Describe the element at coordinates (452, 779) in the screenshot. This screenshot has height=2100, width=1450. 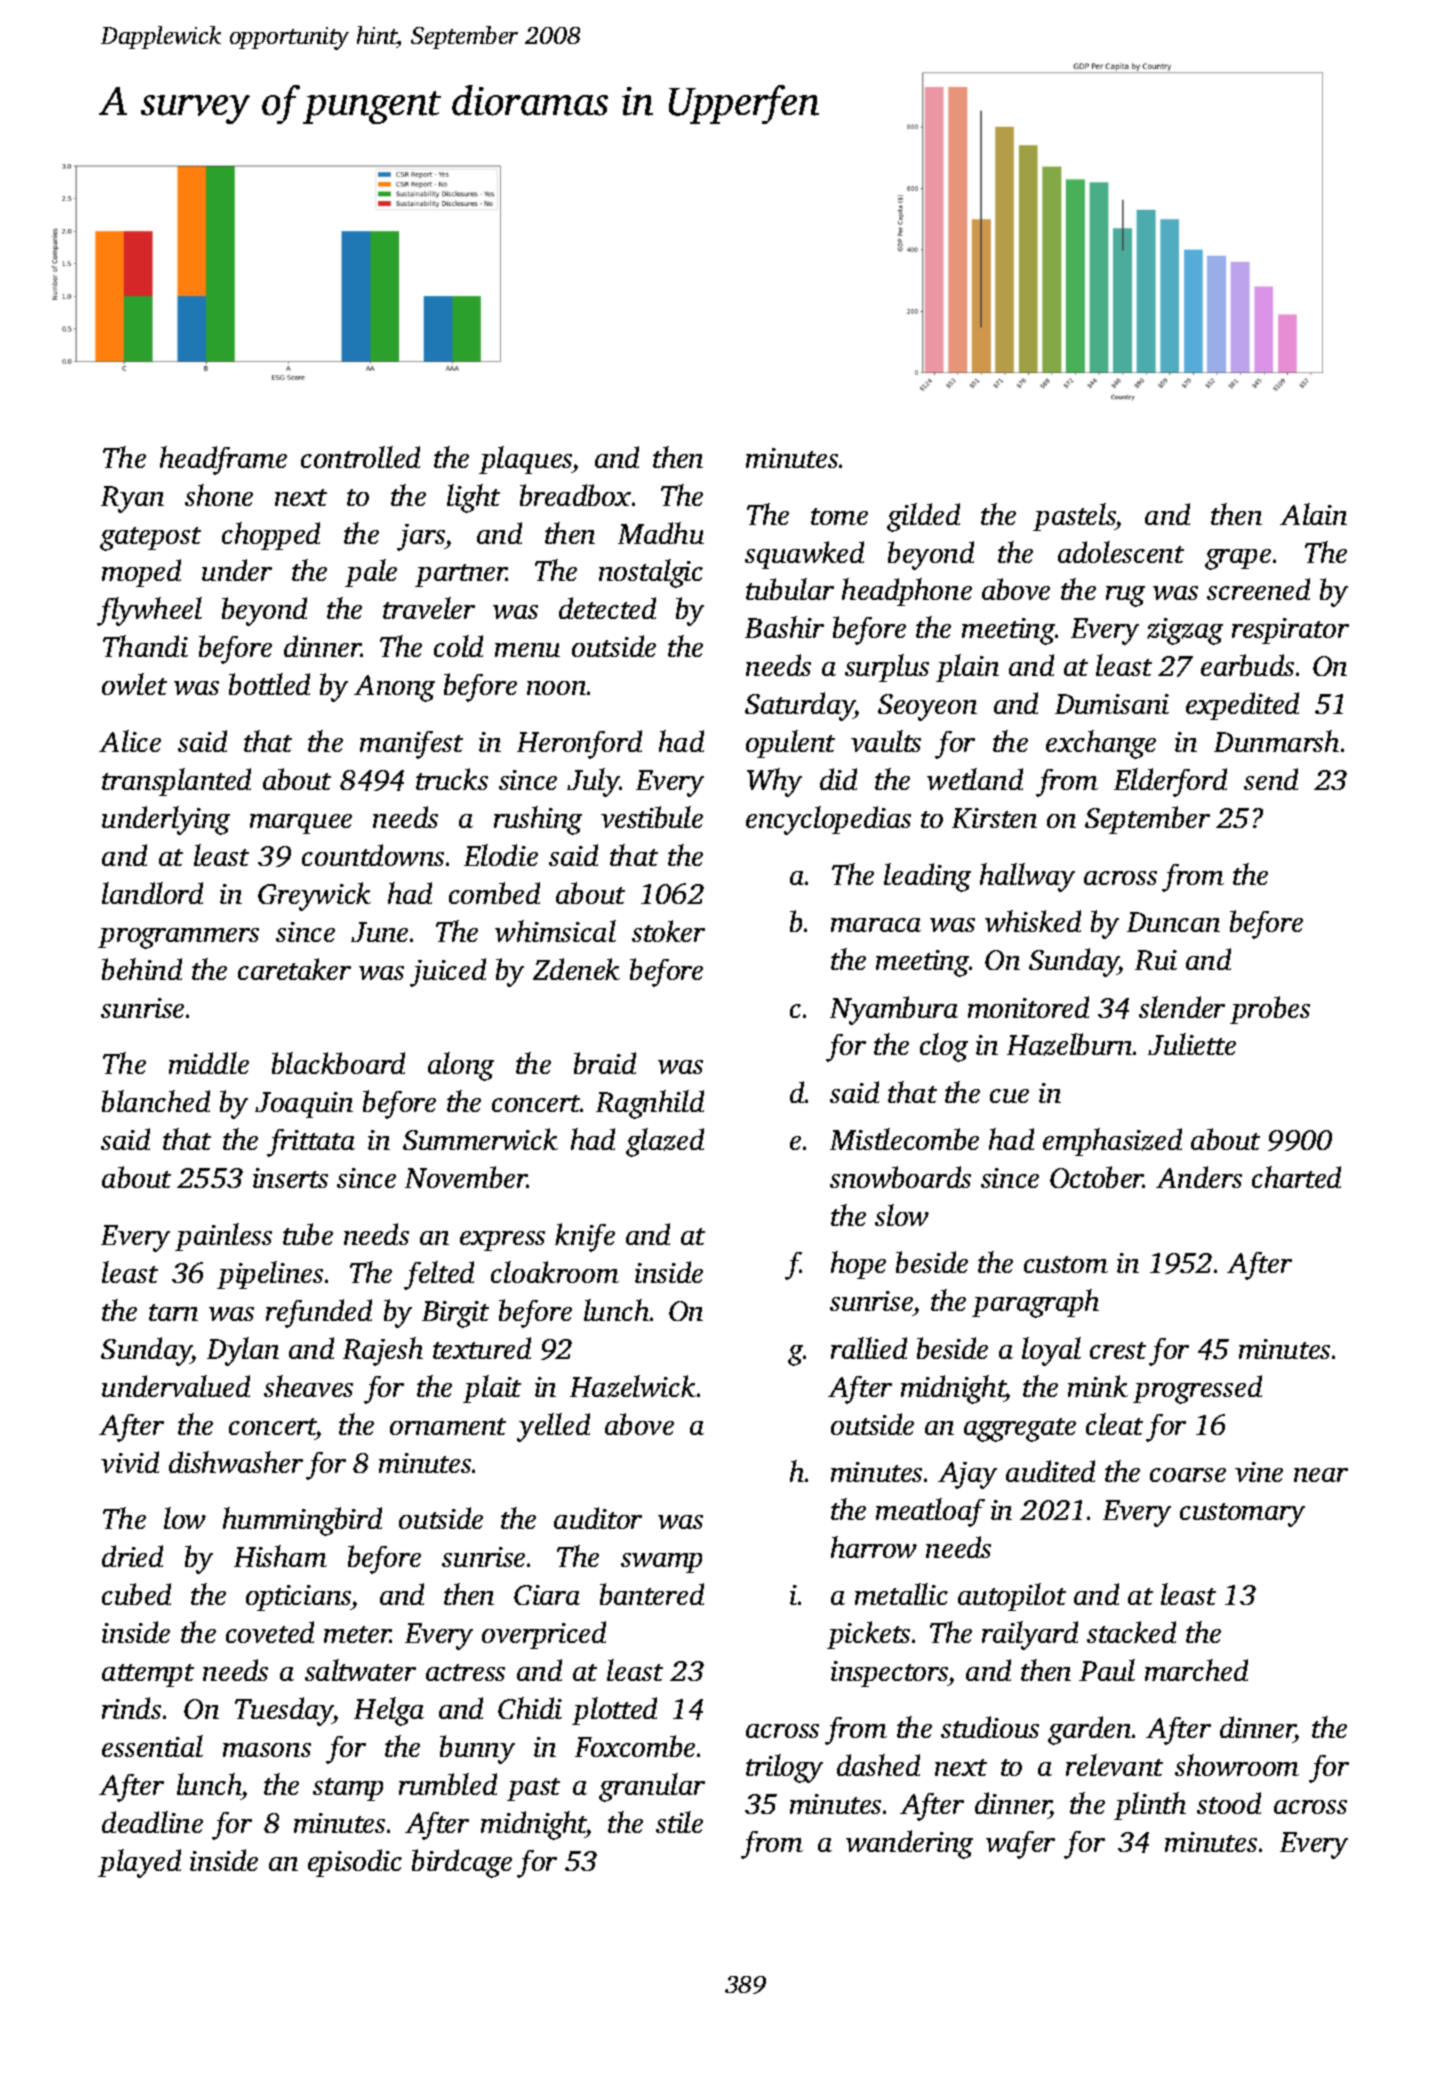
I see `trucks` at that location.
